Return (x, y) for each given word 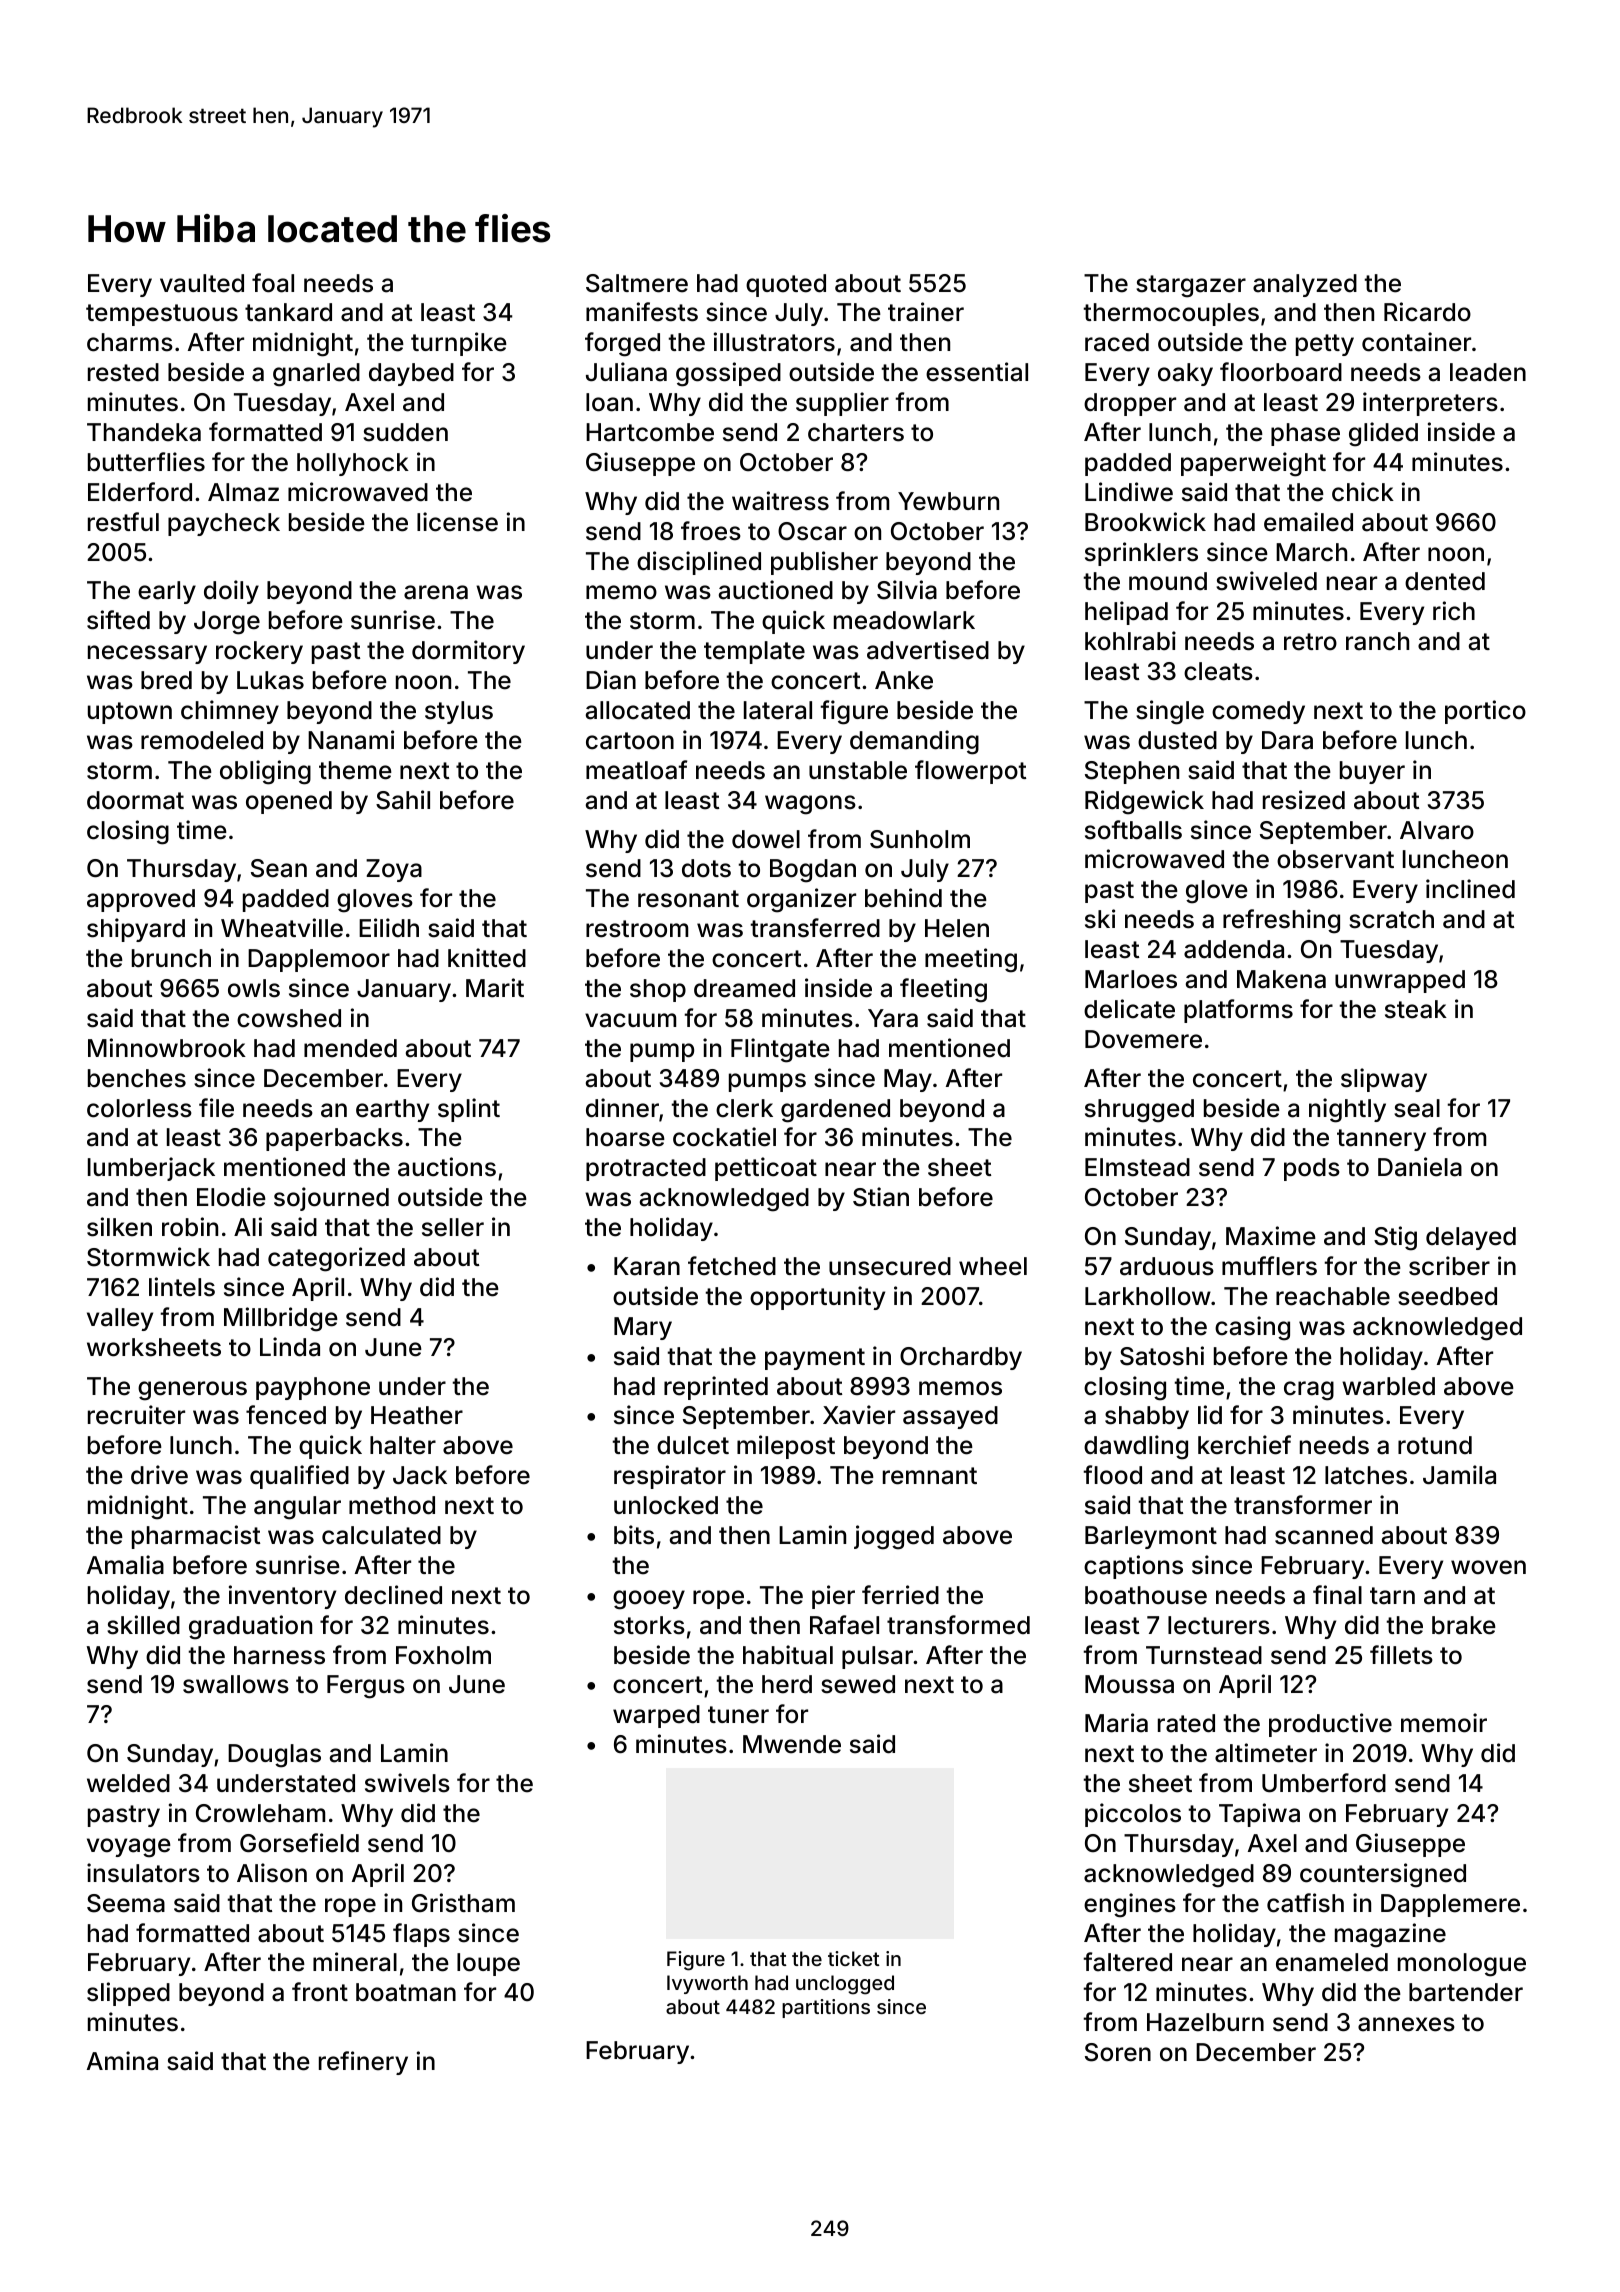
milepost (786, 1447)
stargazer (1191, 286)
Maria (1116, 1723)
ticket (854, 1958)
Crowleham (260, 1813)
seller (453, 1227)
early (167, 592)
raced (1117, 342)
